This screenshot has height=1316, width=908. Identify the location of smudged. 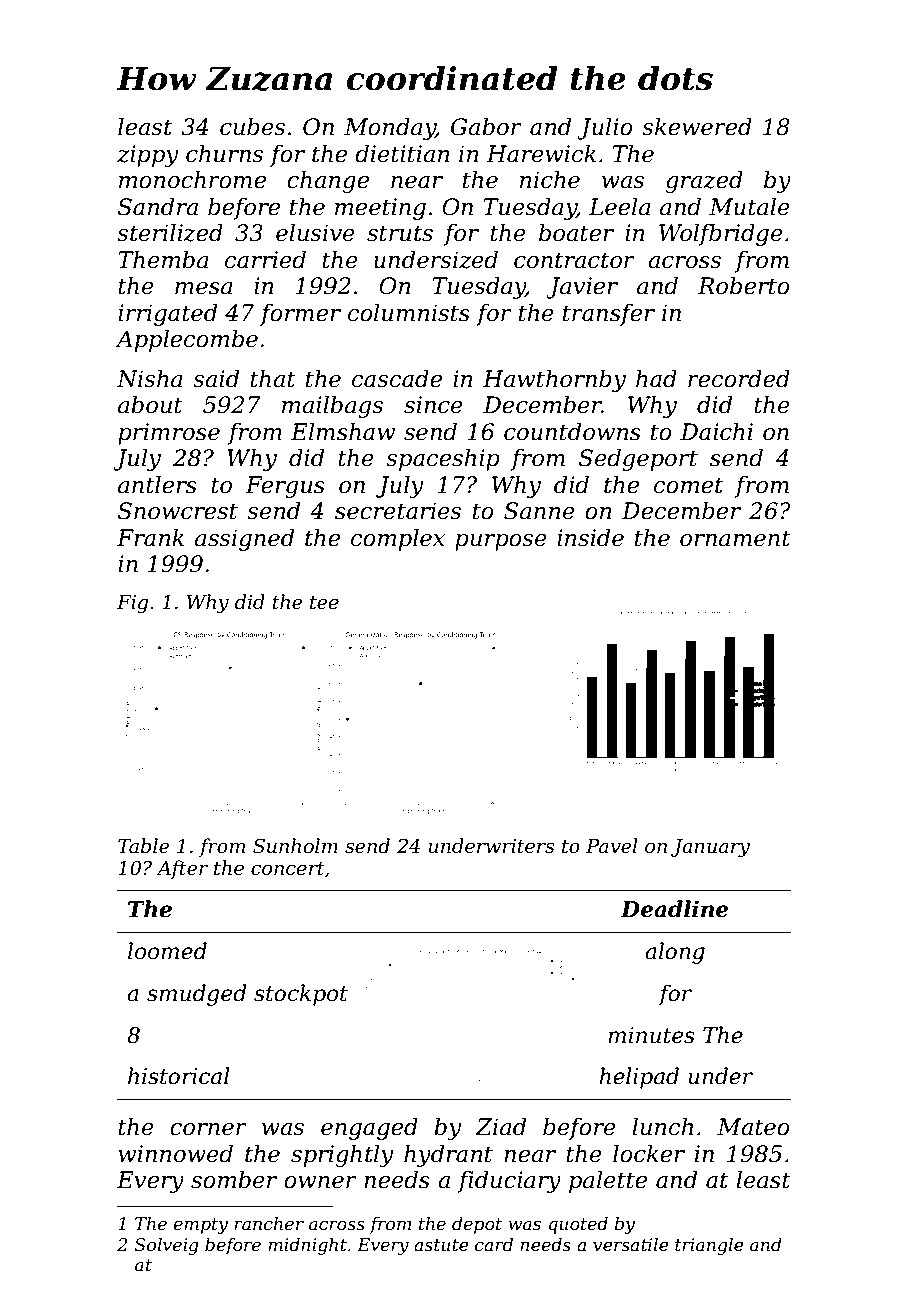
(197, 995).
